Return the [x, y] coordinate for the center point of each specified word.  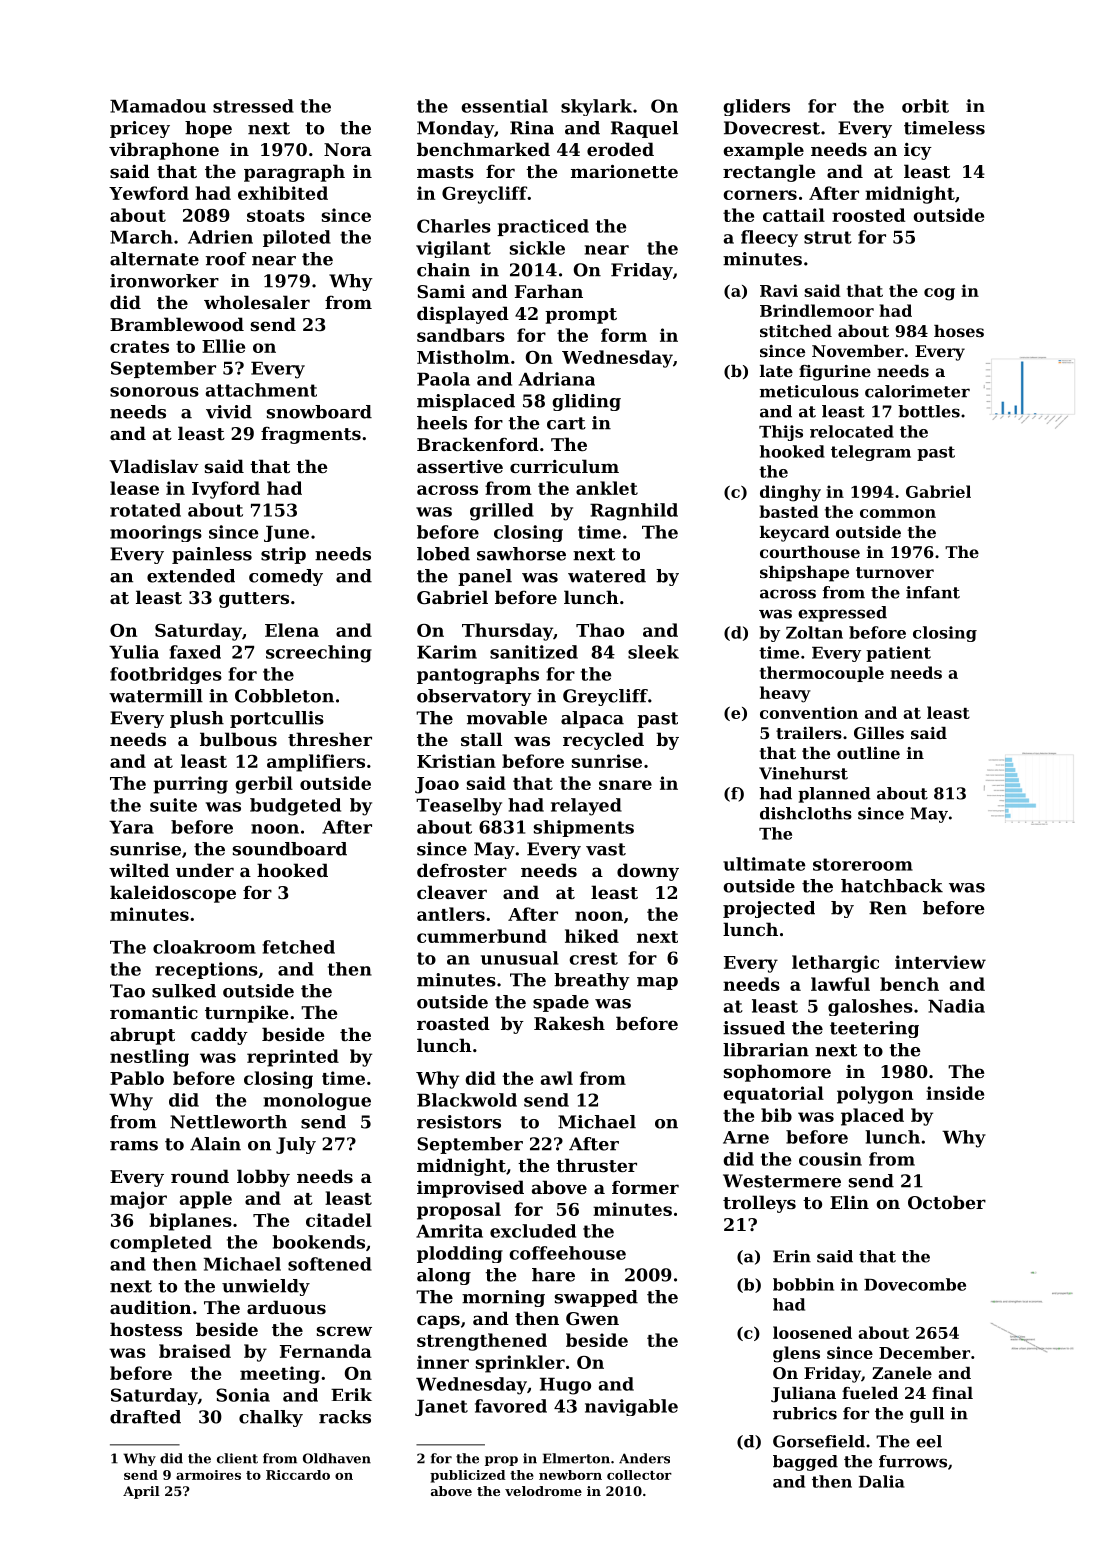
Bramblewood [177, 324]
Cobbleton [284, 696]
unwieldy [266, 1287]
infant [933, 592]
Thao [600, 630]
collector [639, 1475]
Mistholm [463, 357]
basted [789, 511]
